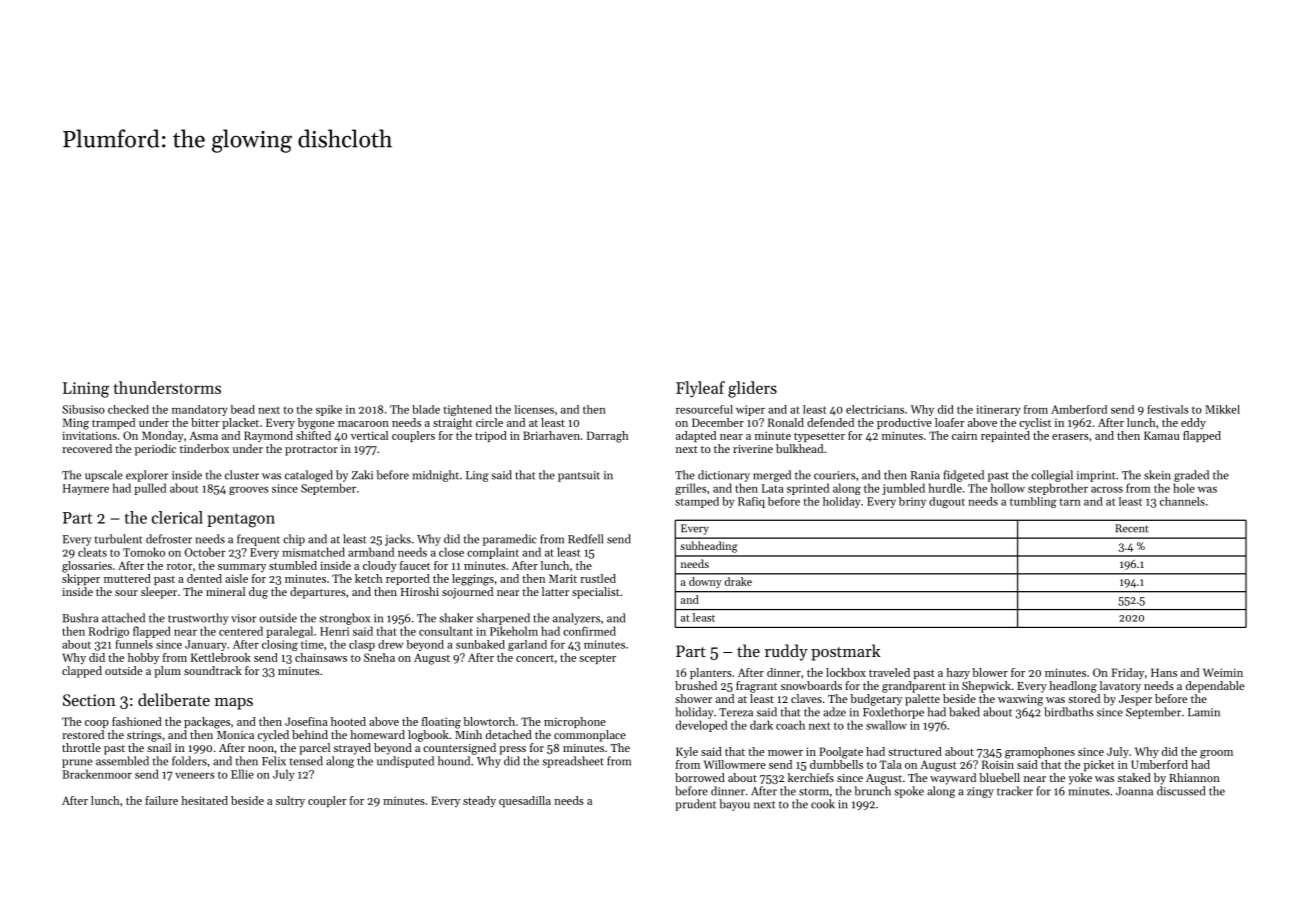  What do you see at coordinates (329, 410) in the image?
I see `spike` at bounding box center [329, 410].
